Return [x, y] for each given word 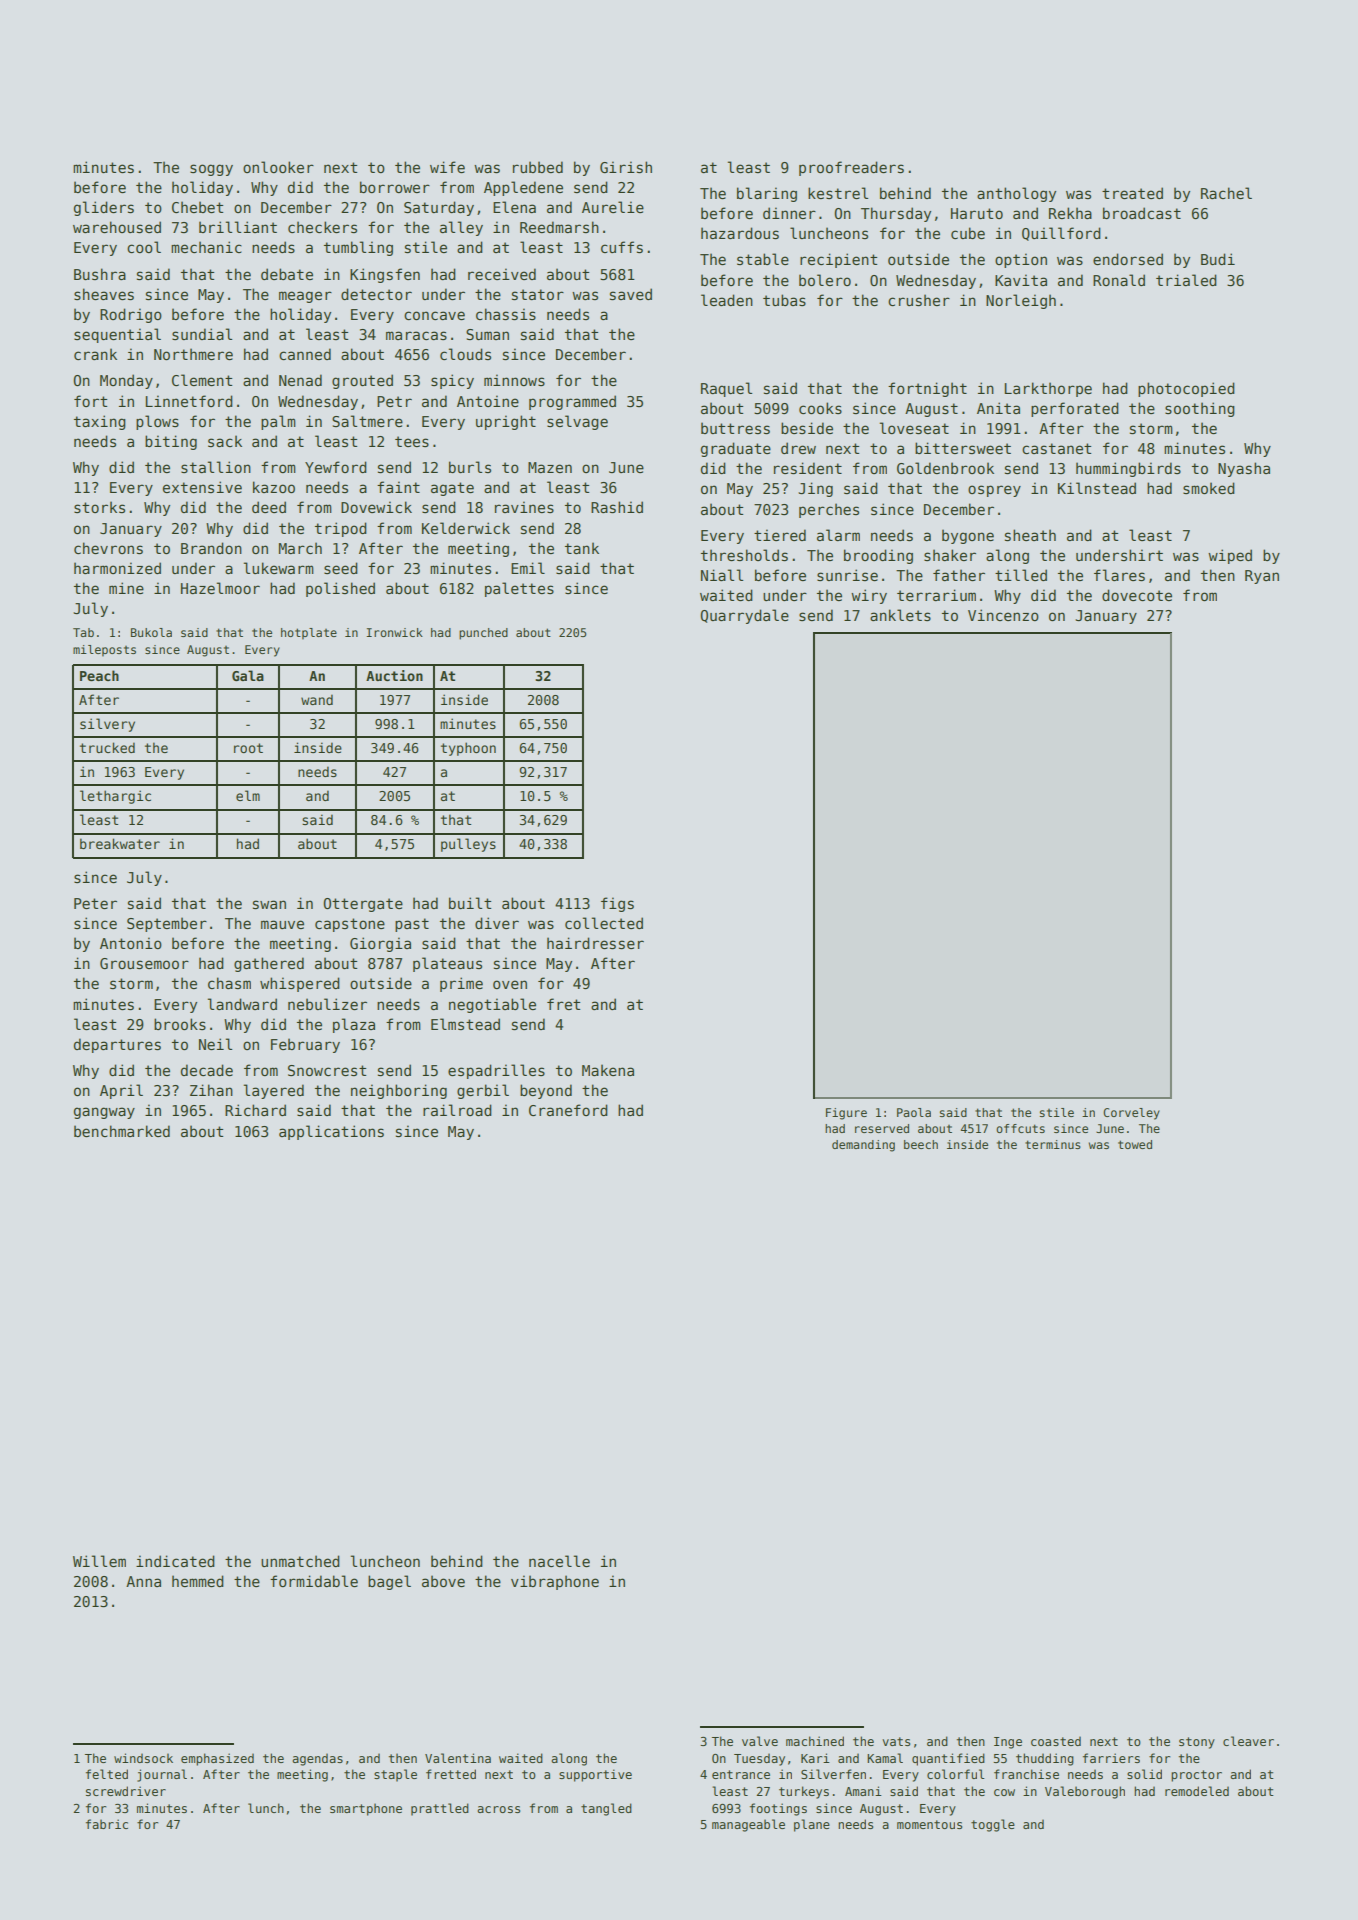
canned [305, 354]
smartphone [366, 1809]
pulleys [468, 845]
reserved [882, 1128]
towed [1135, 1144]
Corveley [1131, 1114]
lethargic [115, 797]
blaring [767, 194]
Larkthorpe [1048, 389]
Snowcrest [327, 1070]
